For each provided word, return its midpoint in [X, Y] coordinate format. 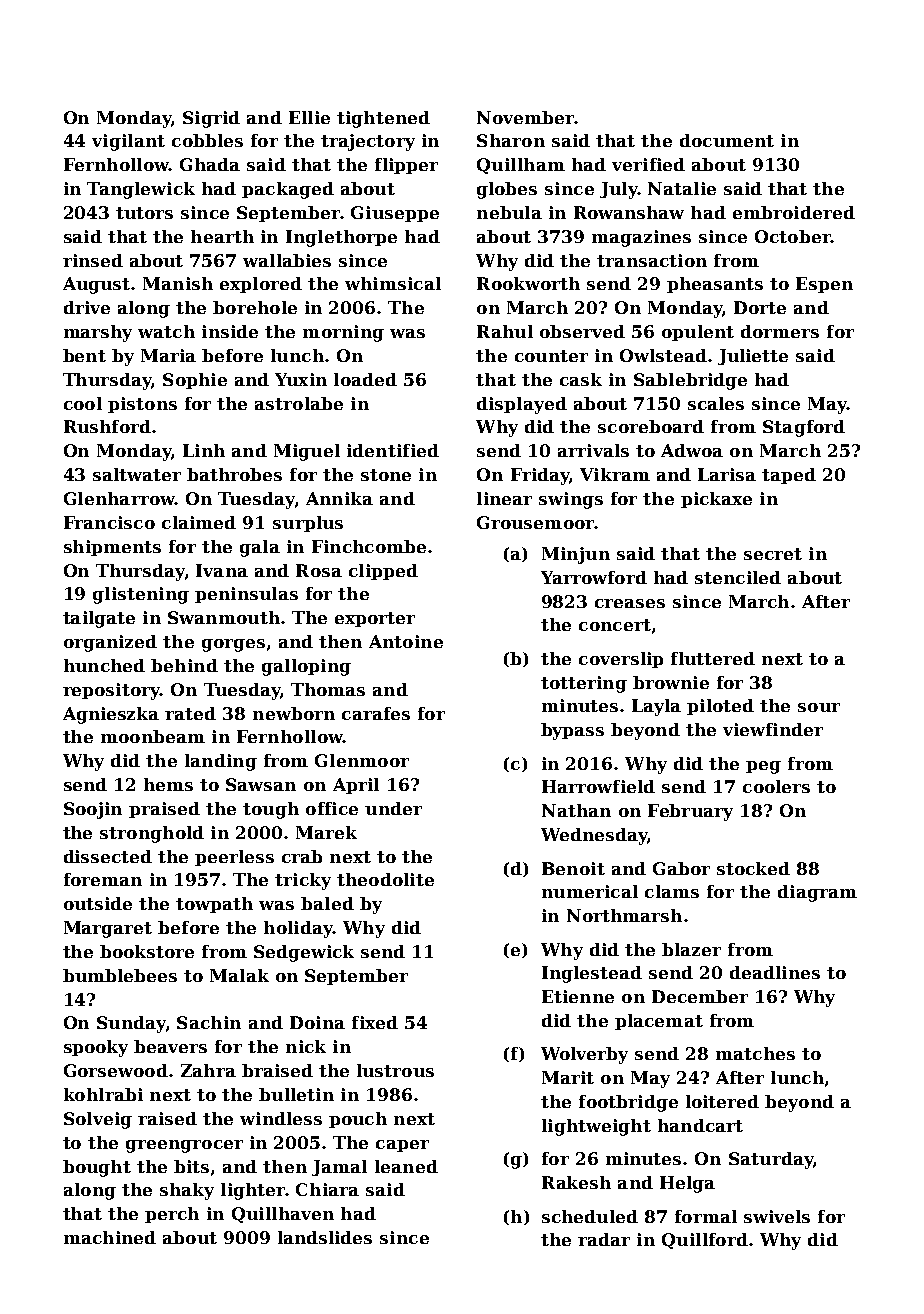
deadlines [775, 972]
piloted [720, 707]
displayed [522, 405]
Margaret [108, 929]
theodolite [385, 879]
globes [507, 190]
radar [604, 1239]
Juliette [753, 357]
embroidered [794, 212]
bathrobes [234, 474]
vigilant [128, 142]
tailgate [99, 619]
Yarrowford [594, 577]
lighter [253, 1191]
